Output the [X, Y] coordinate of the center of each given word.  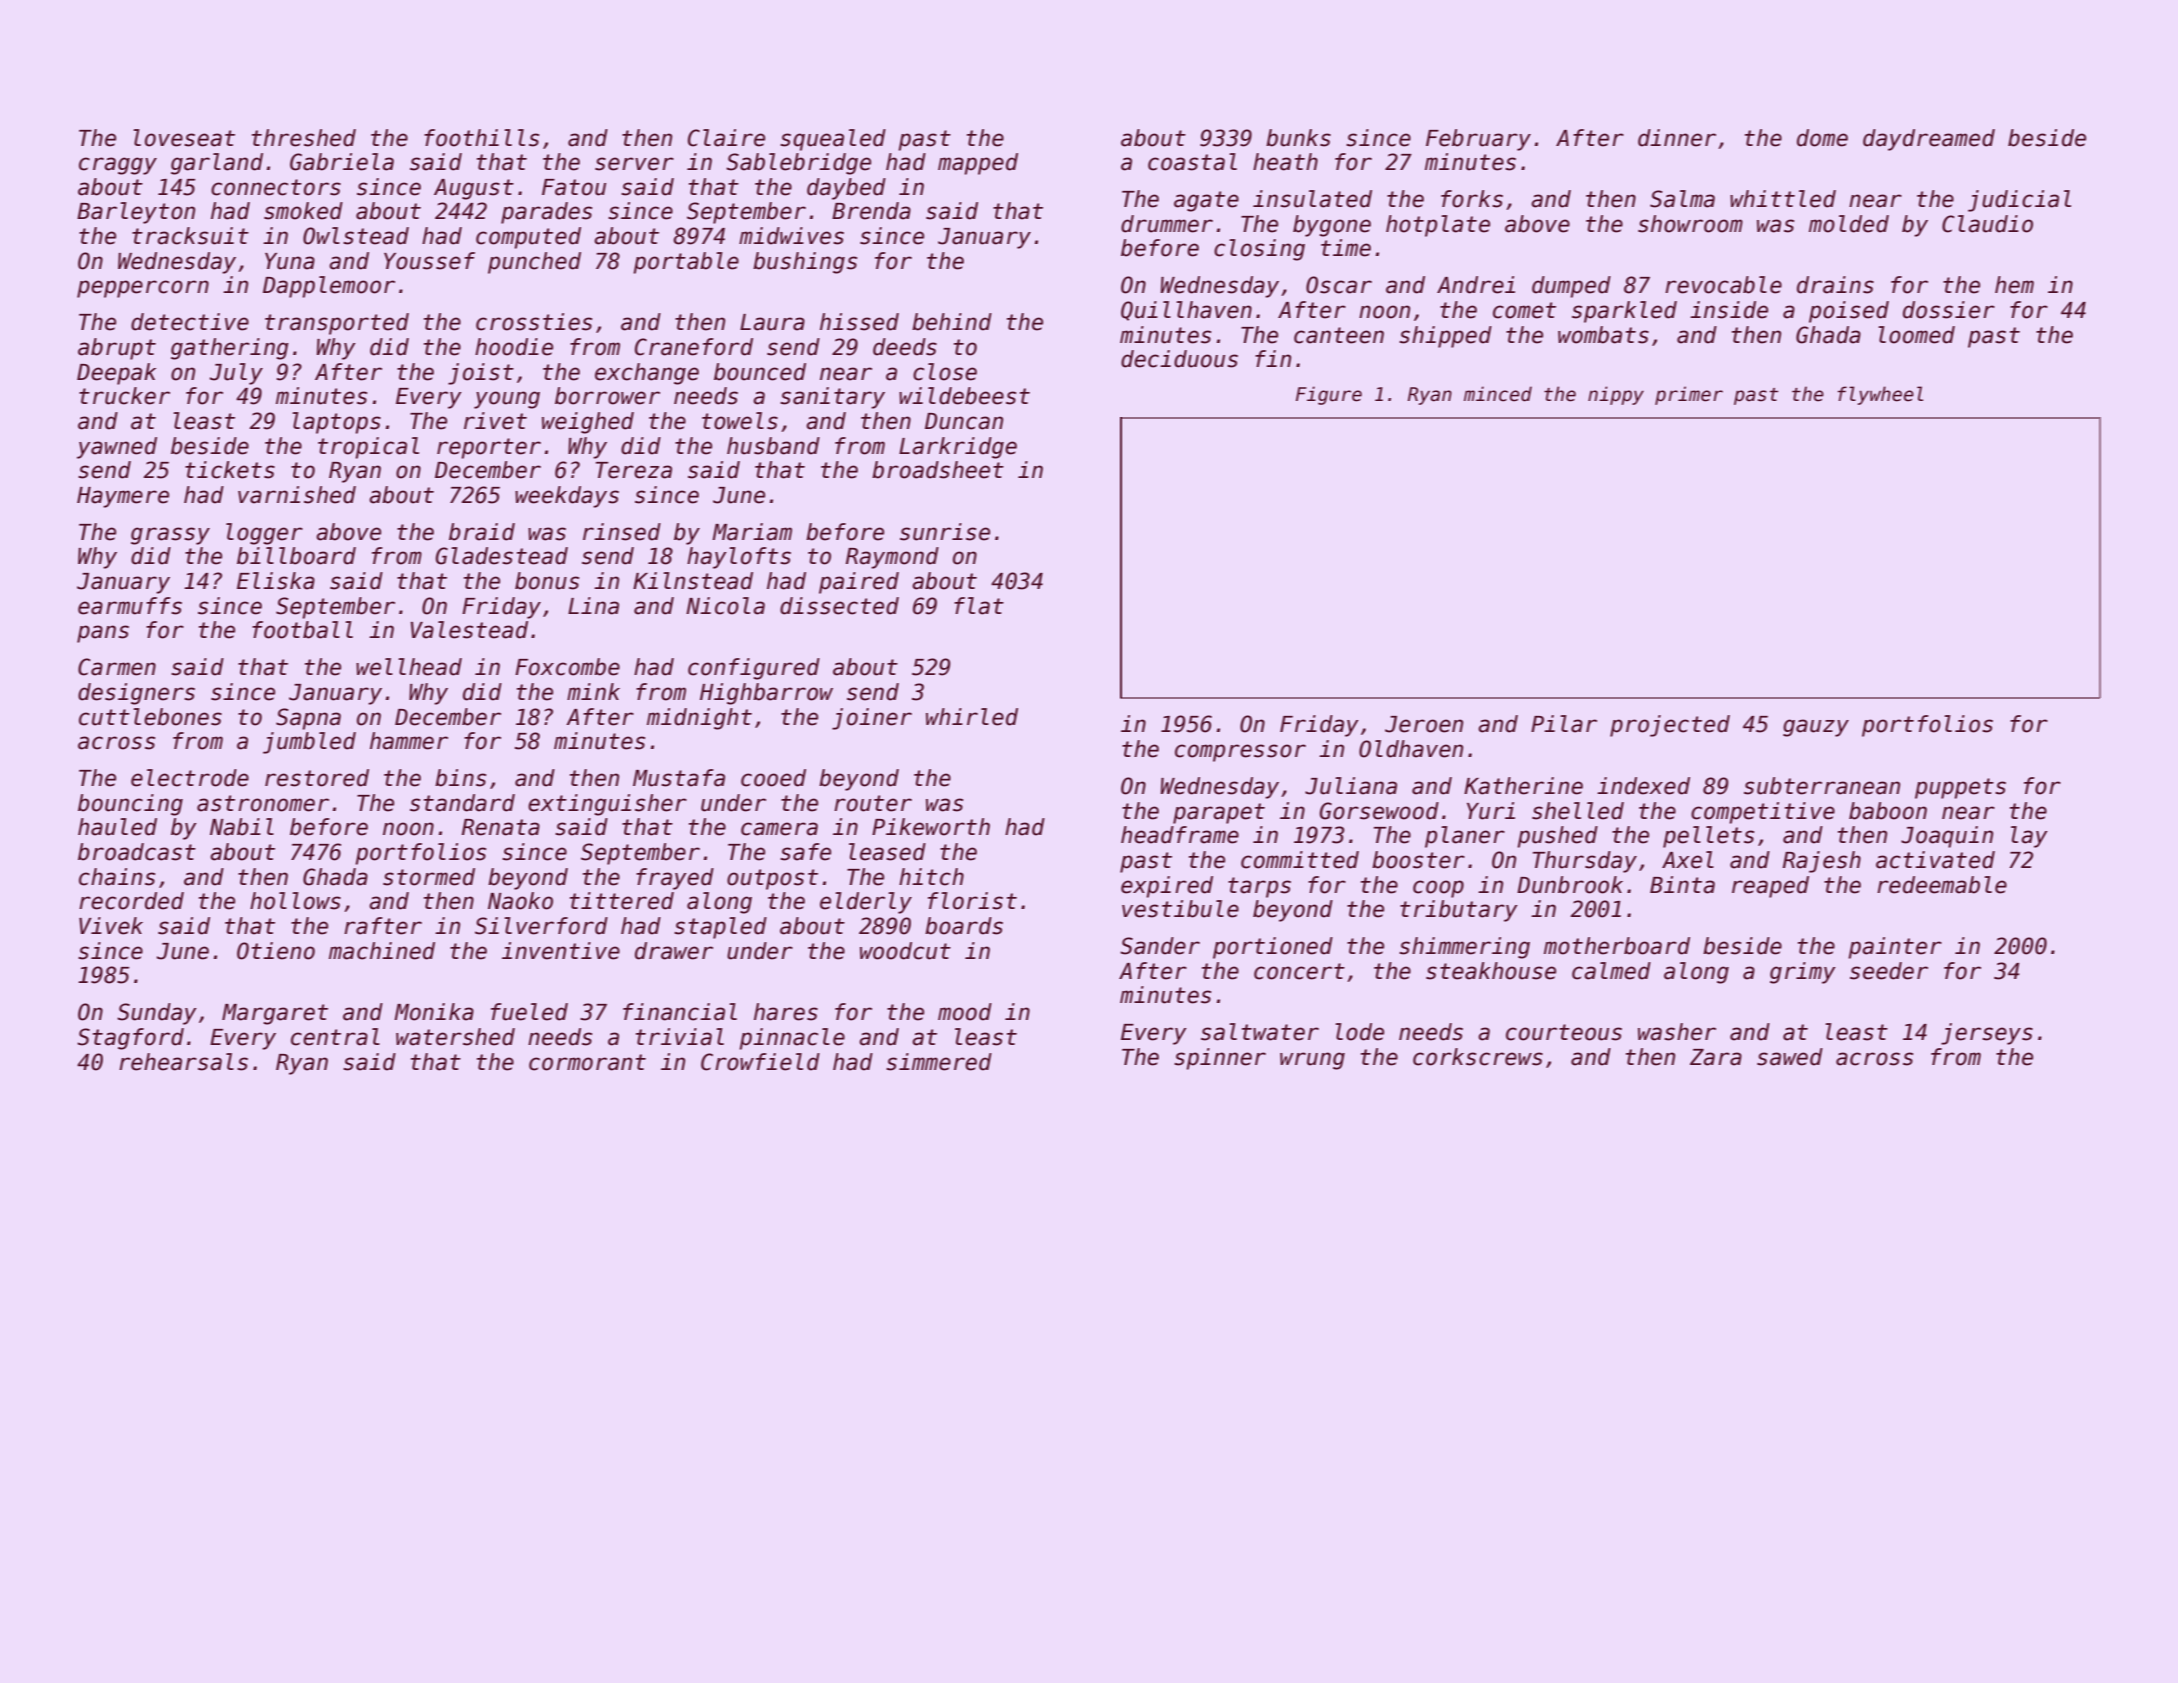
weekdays [567, 497]
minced [1498, 394]
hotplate [1438, 226]
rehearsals [183, 1062]
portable [686, 263]
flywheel [1880, 395]
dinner [1677, 138]
